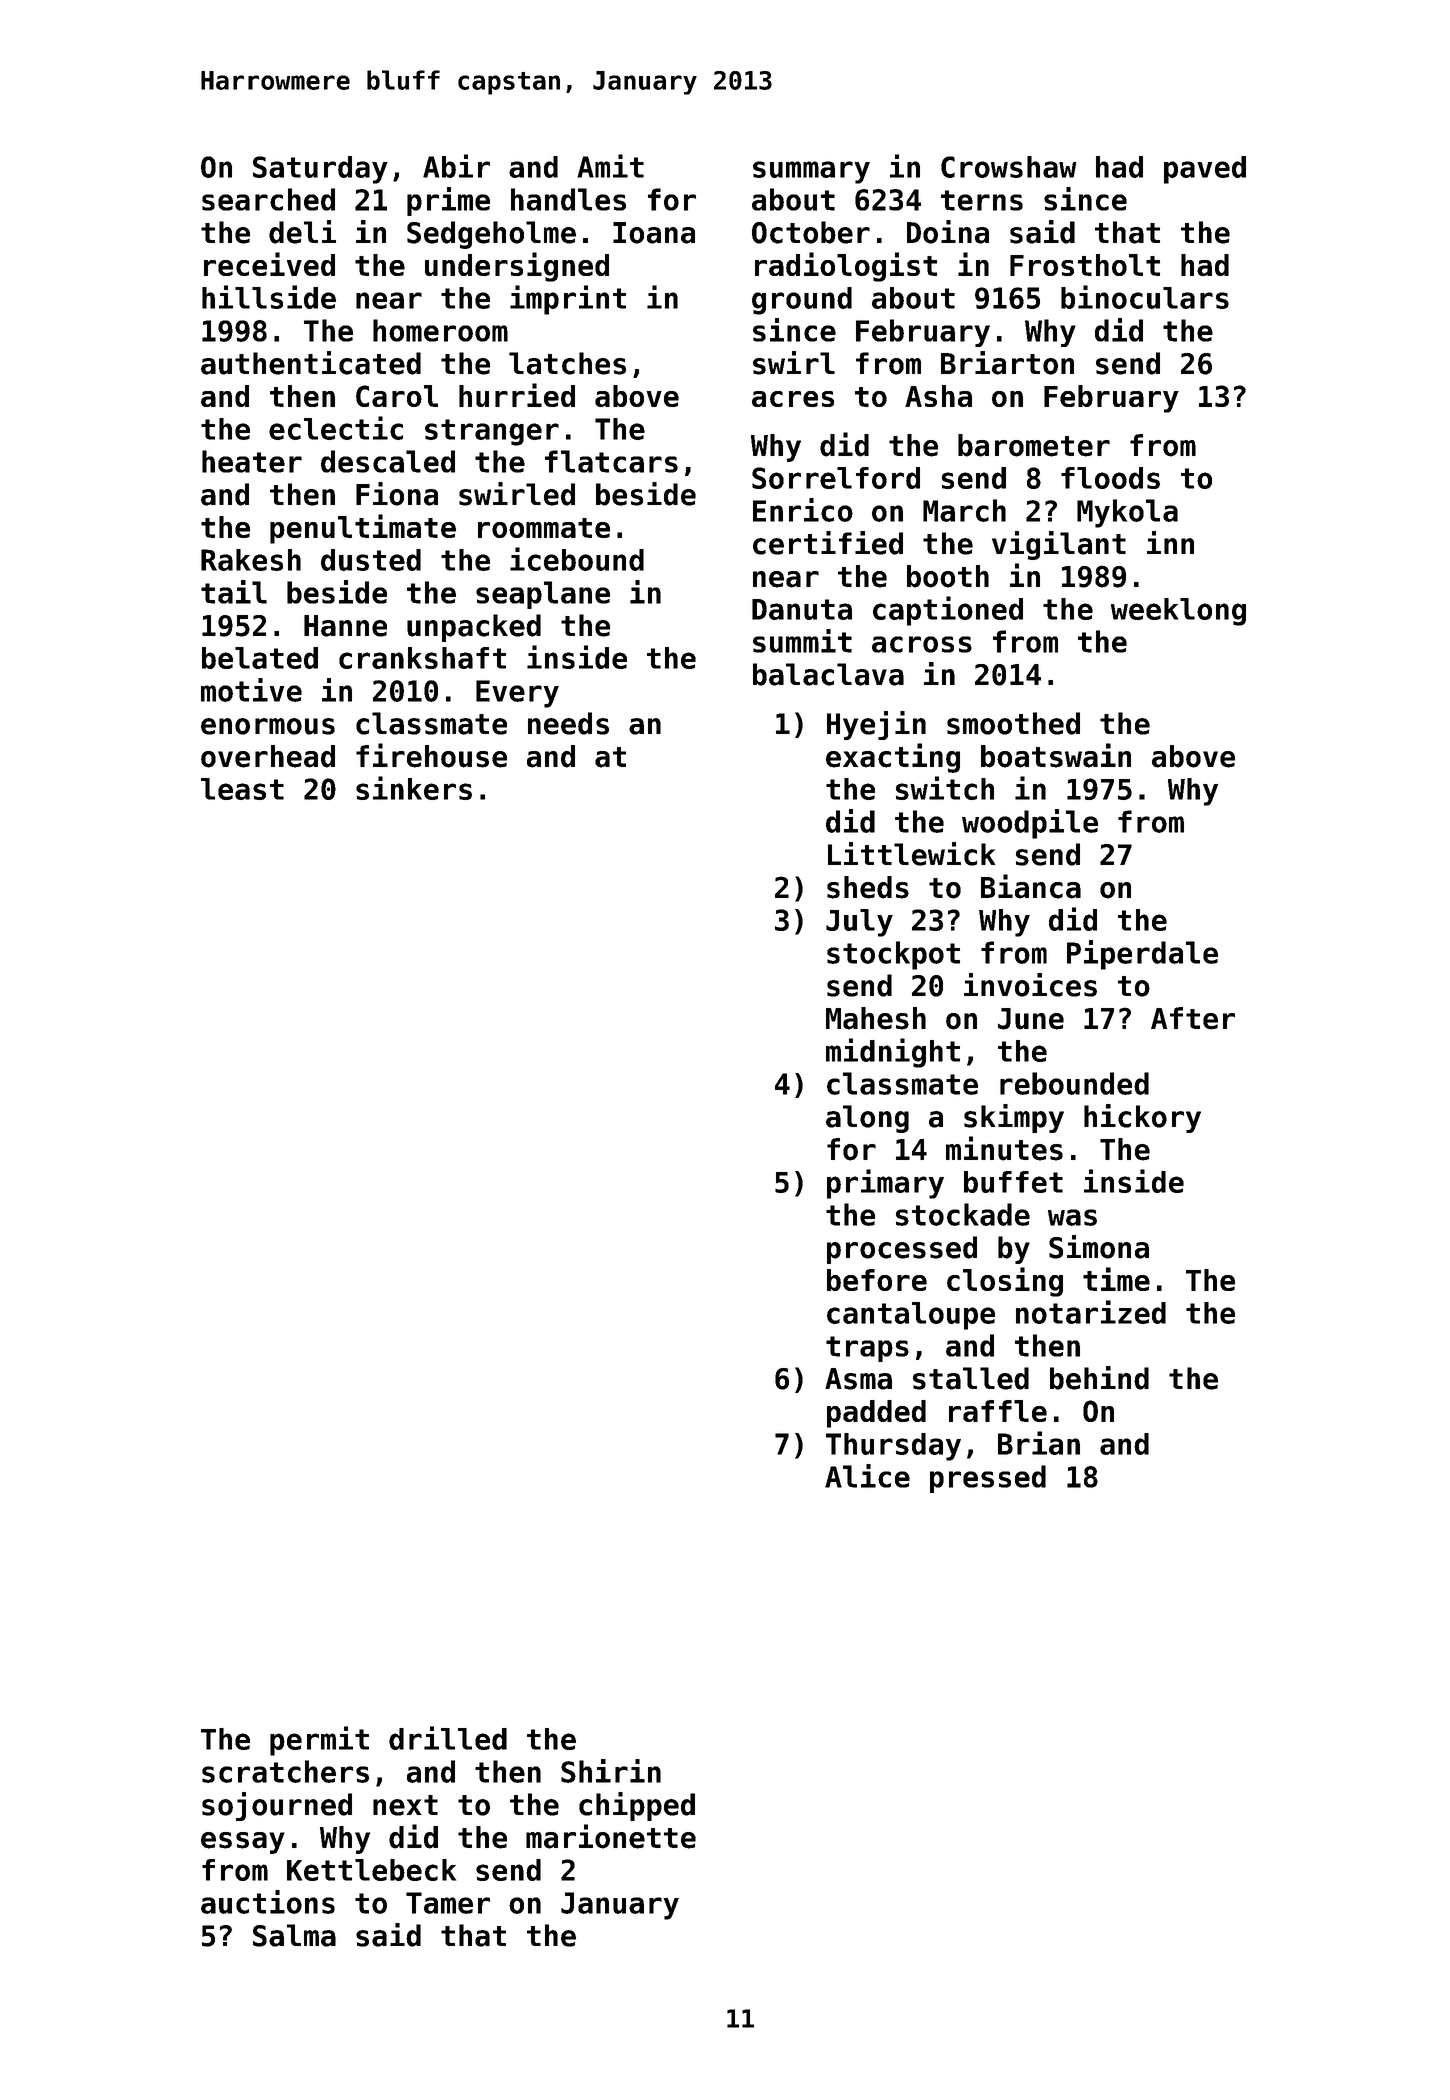 Image resolution: width=1450 pixels, height=2100 pixels. What do you see at coordinates (938, 396) in the page?
I see `Asha` at bounding box center [938, 396].
